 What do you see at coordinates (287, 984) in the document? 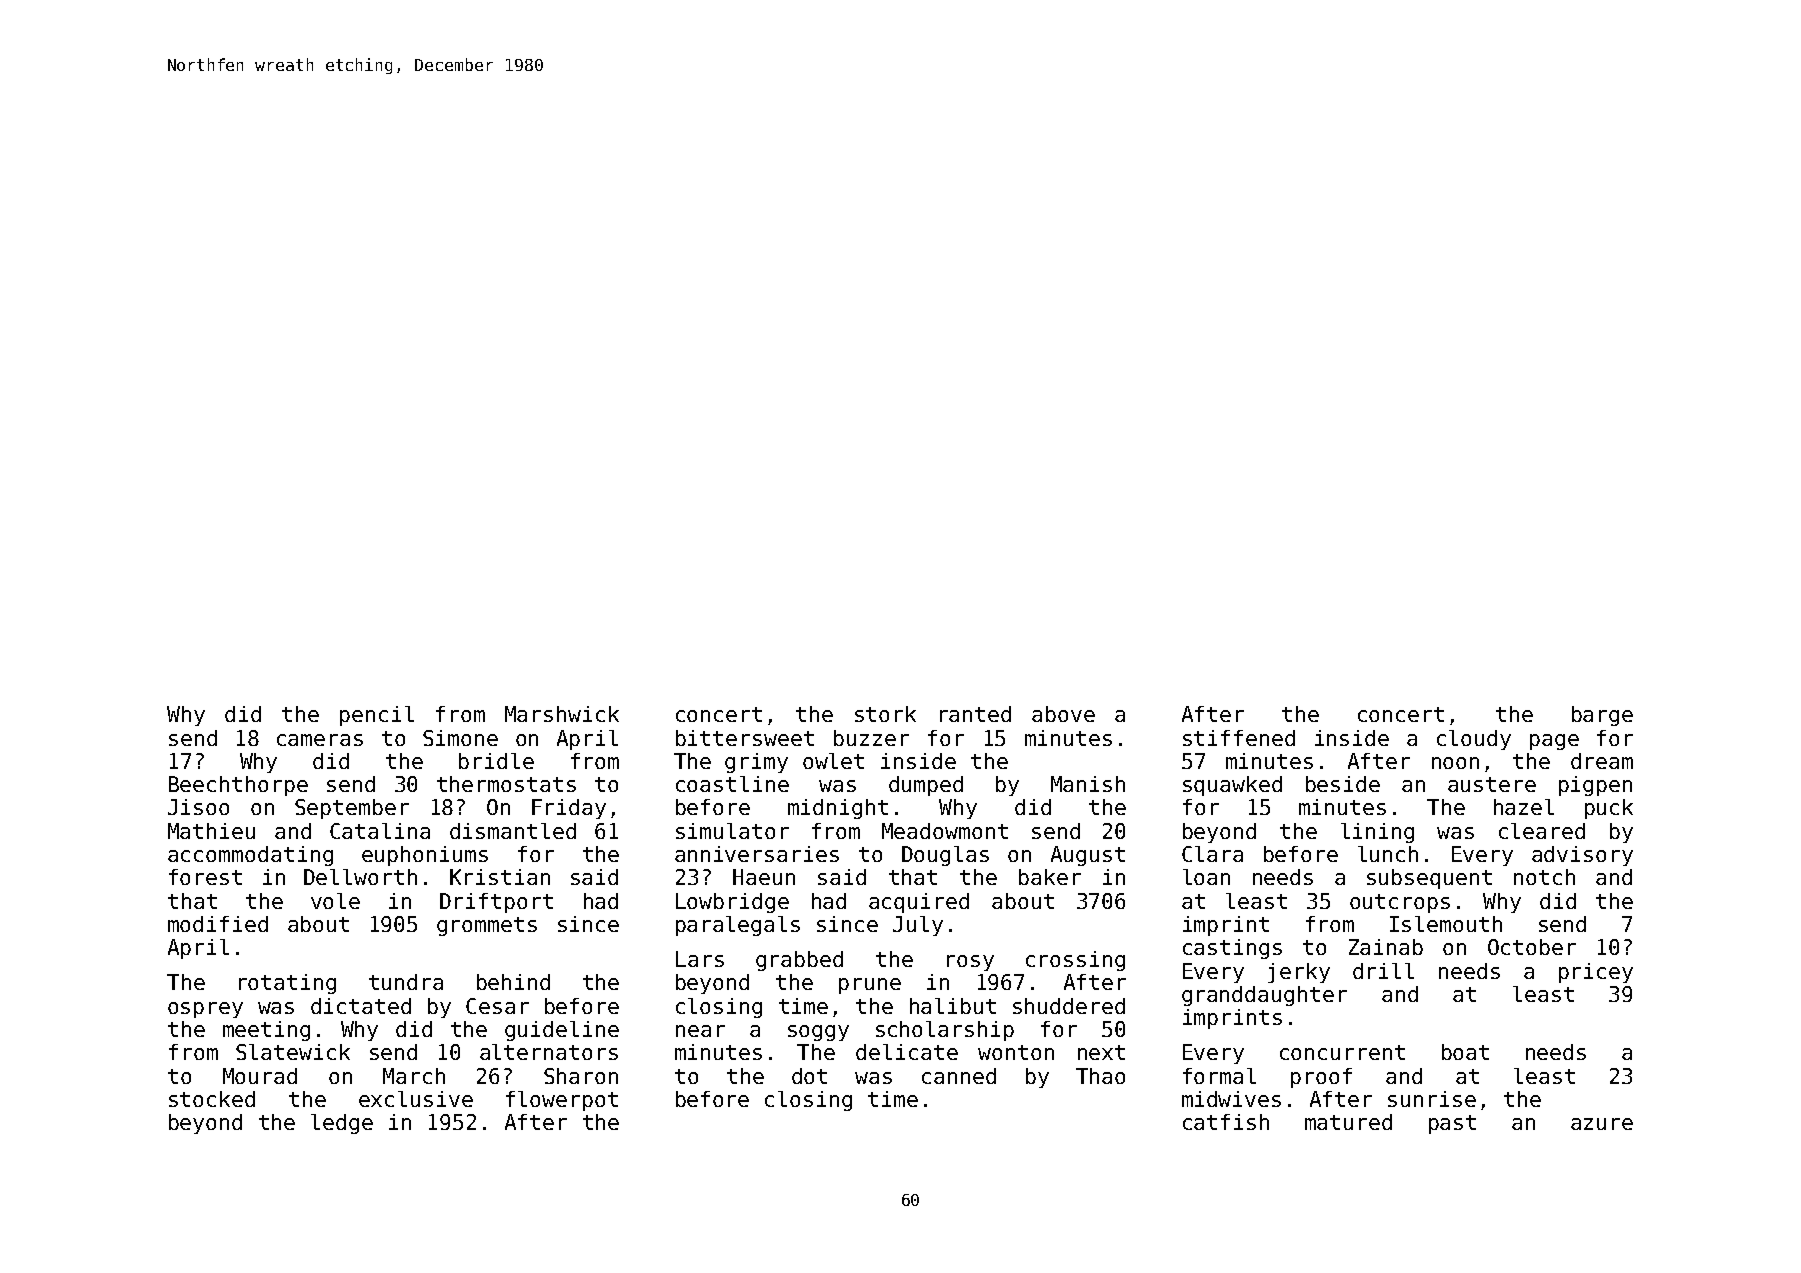
I see `rotating` at bounding box center [287, 984].
